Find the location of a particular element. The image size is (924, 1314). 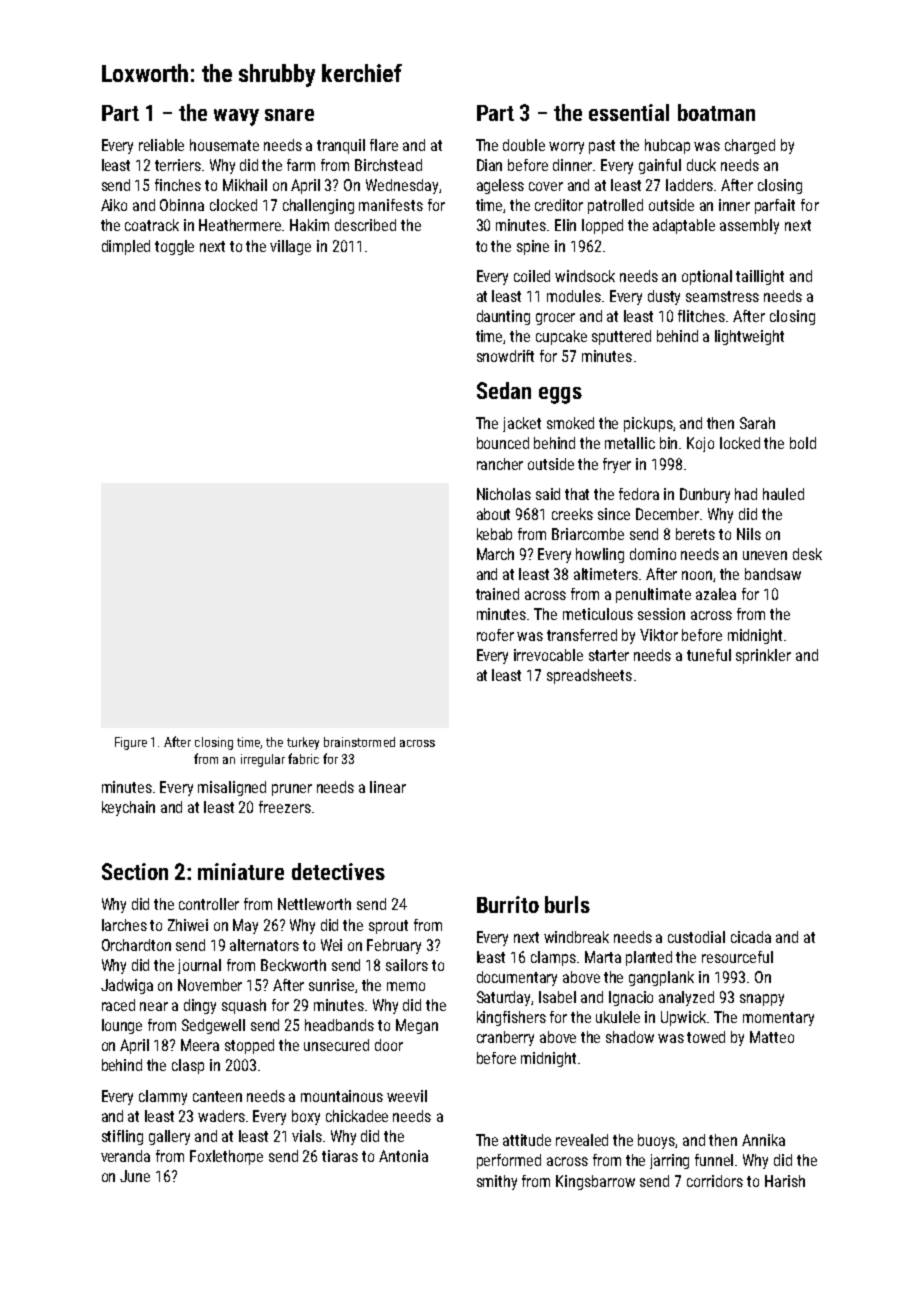

Foxlethorpe is located at coordinates (226, 1157).
